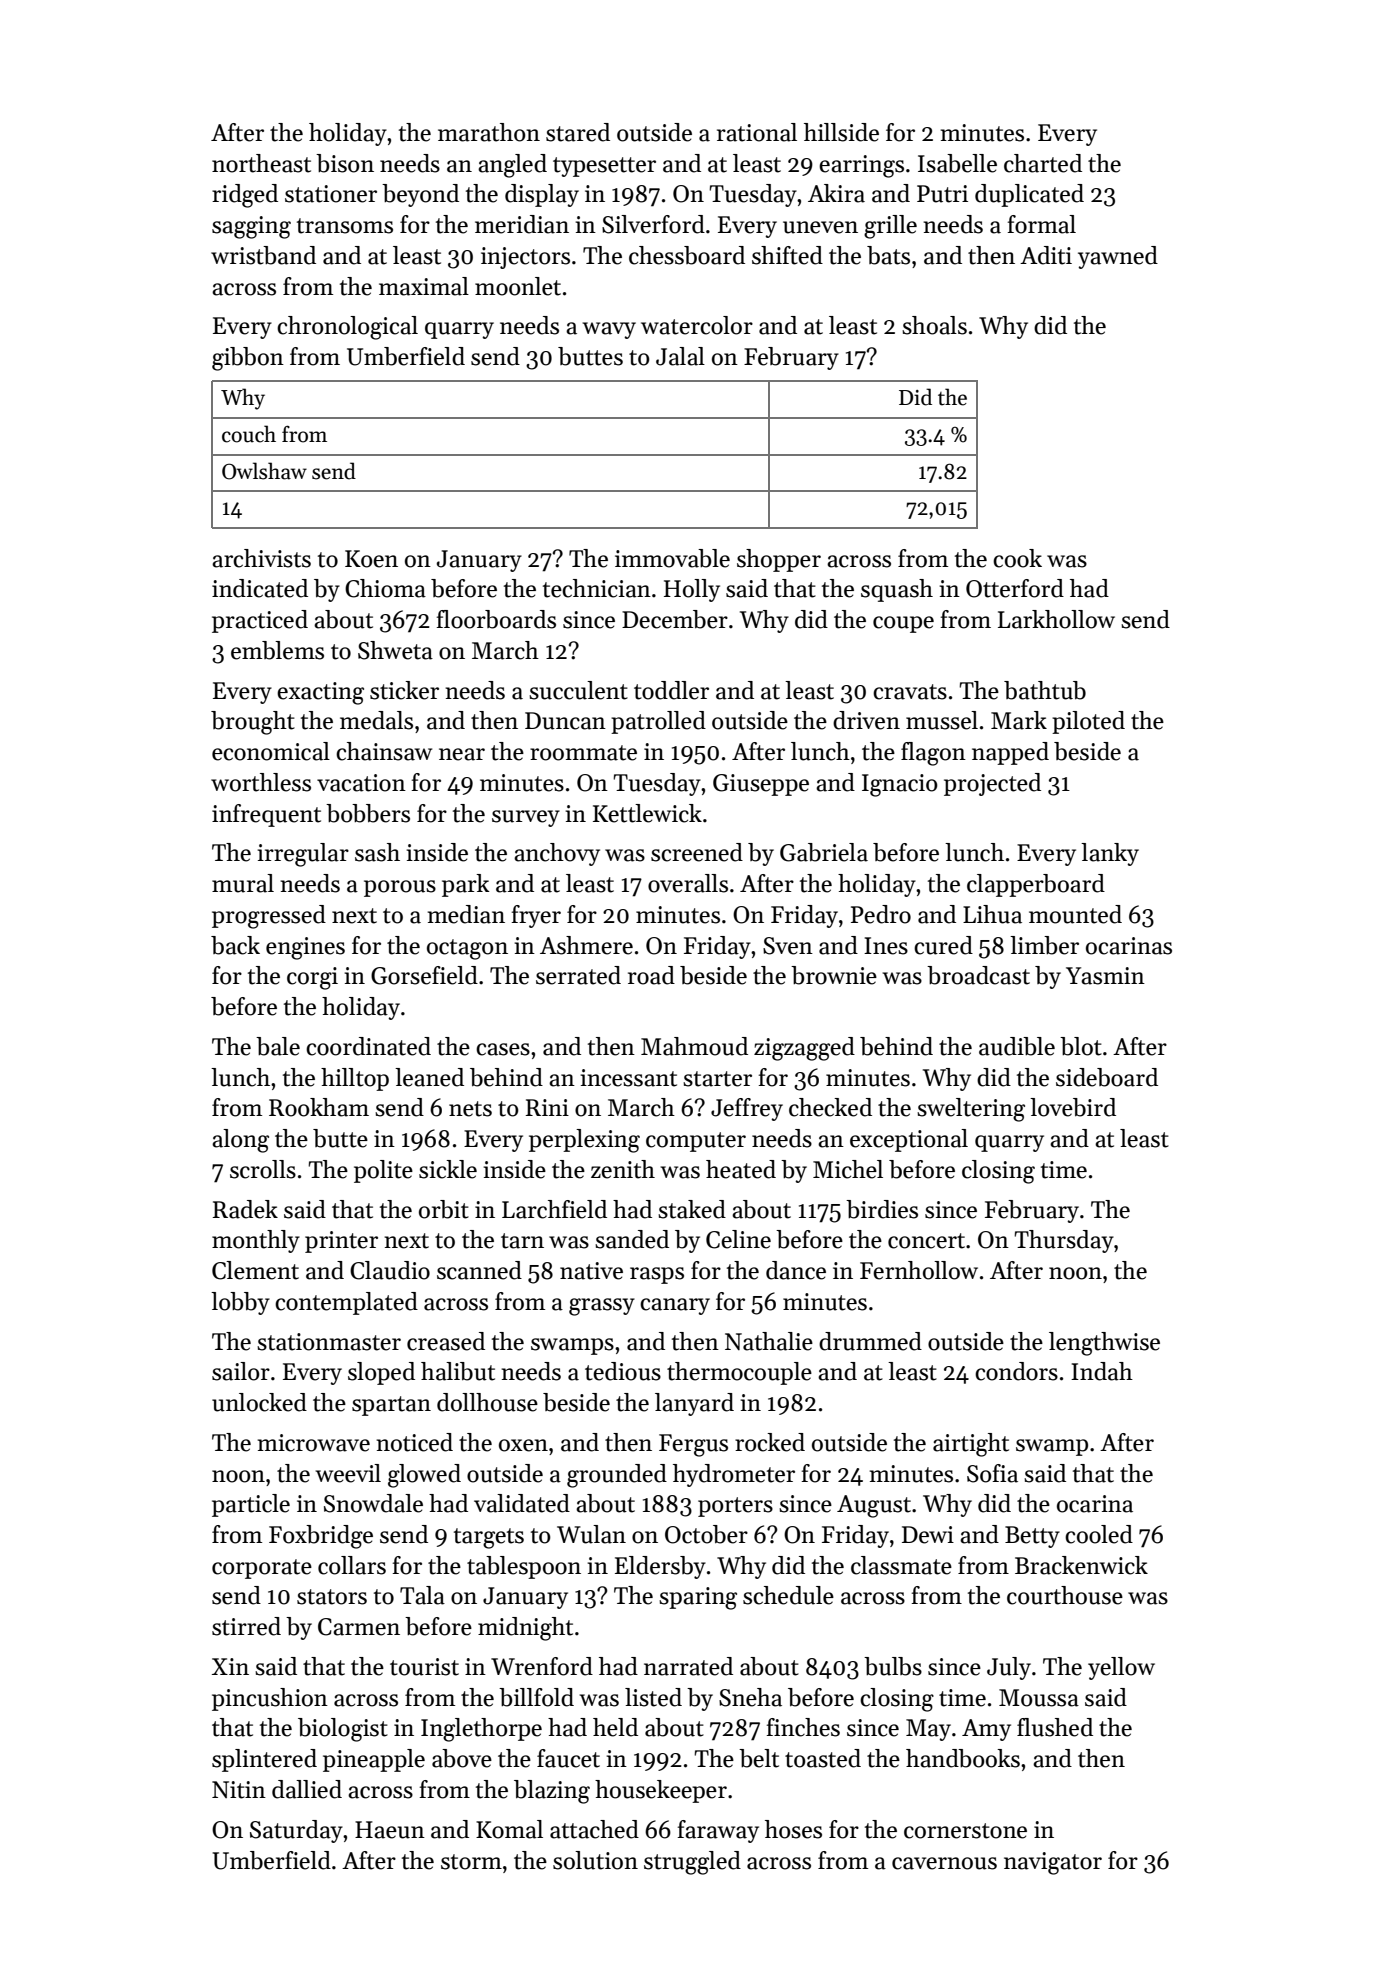 This document has height=1969, width=1386. I want to click on Giuseppe, so click(761, 785).
